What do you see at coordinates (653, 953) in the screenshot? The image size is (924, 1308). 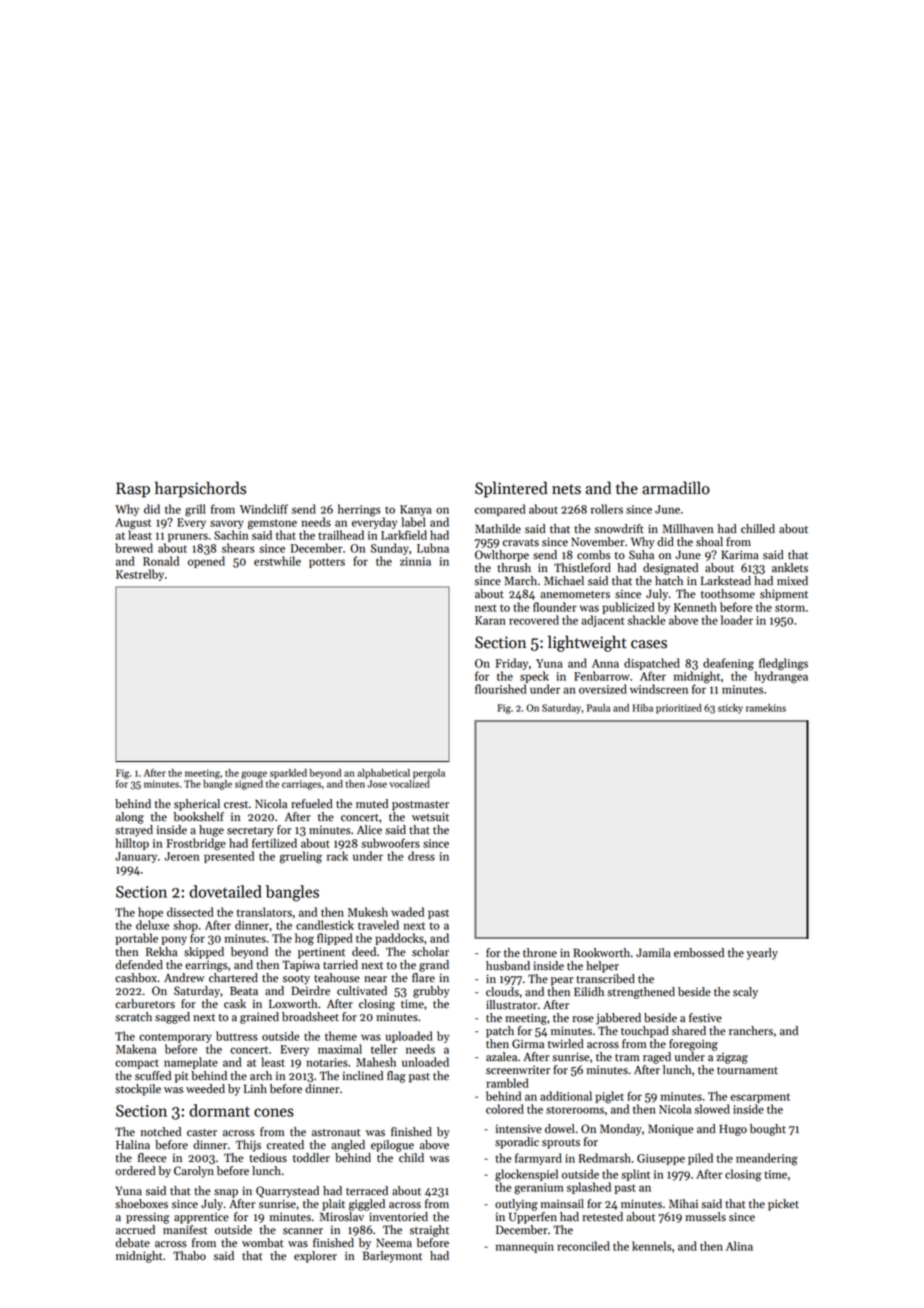 I see `Jamila` at bounding box center [653, 953].
